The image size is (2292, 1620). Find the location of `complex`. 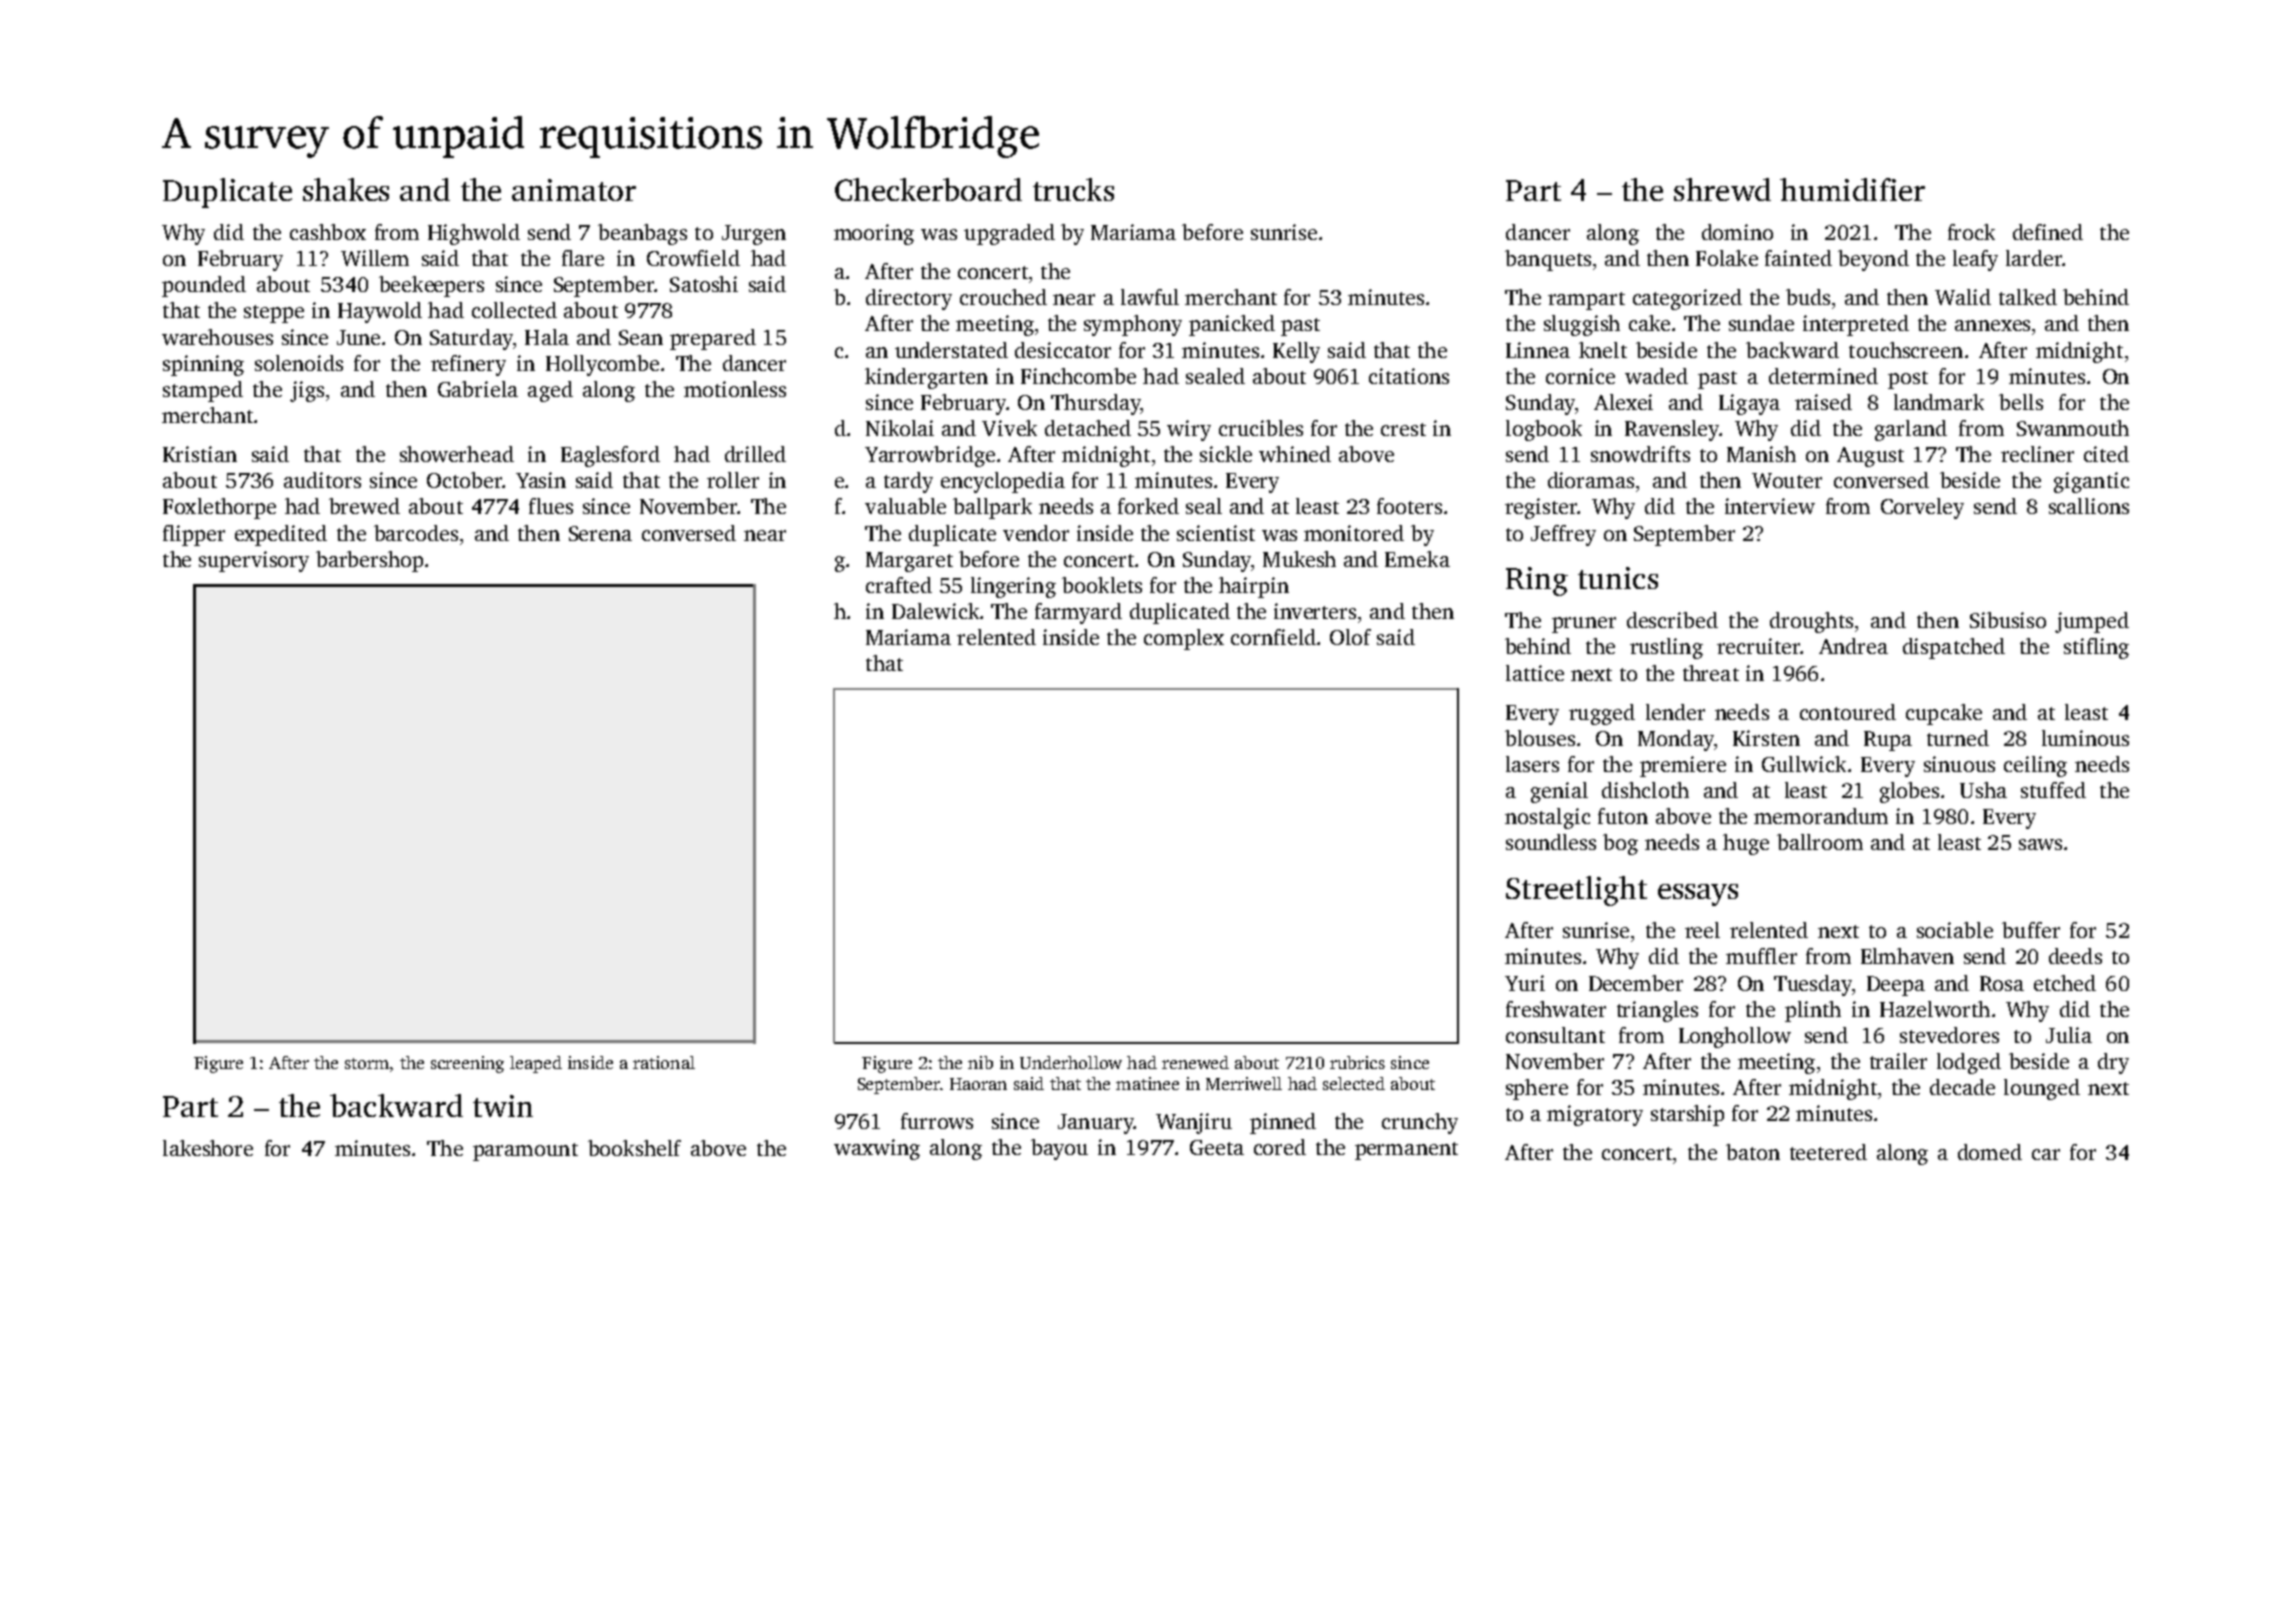

complex is located at coordinates (1184, 639).
